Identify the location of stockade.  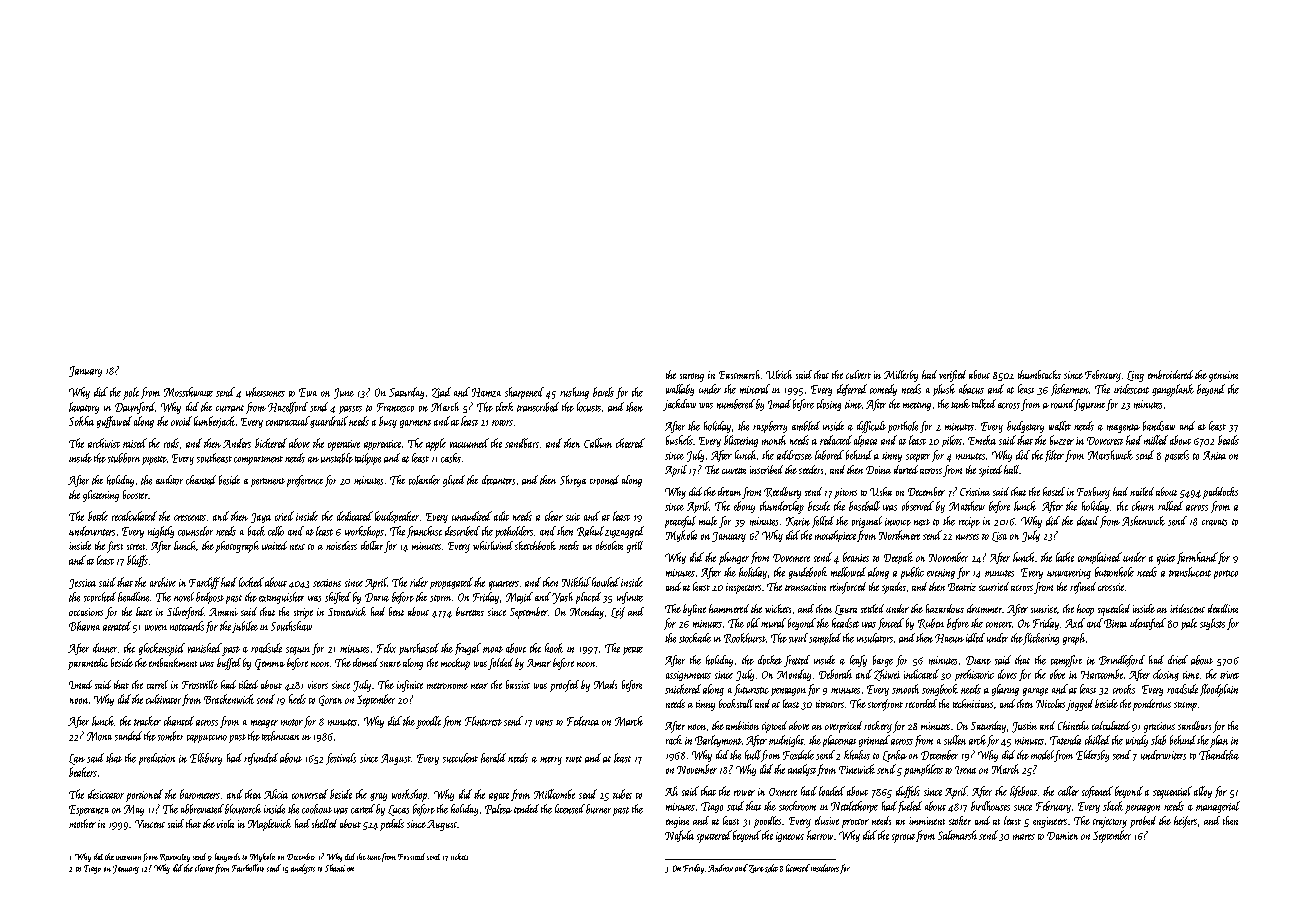
(695, 638).
